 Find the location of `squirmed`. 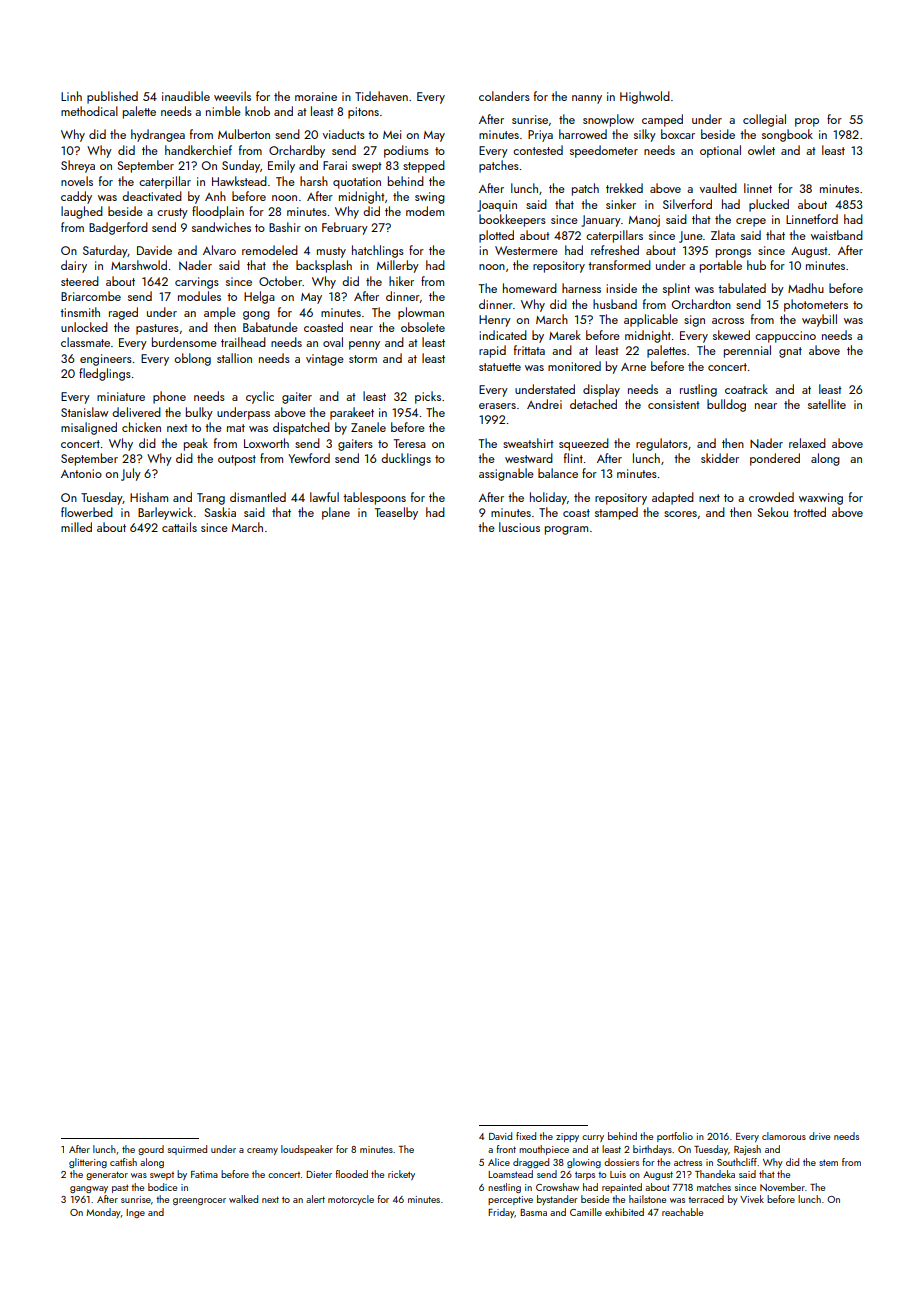

squirmed is located at coordinates (187, 1150).
